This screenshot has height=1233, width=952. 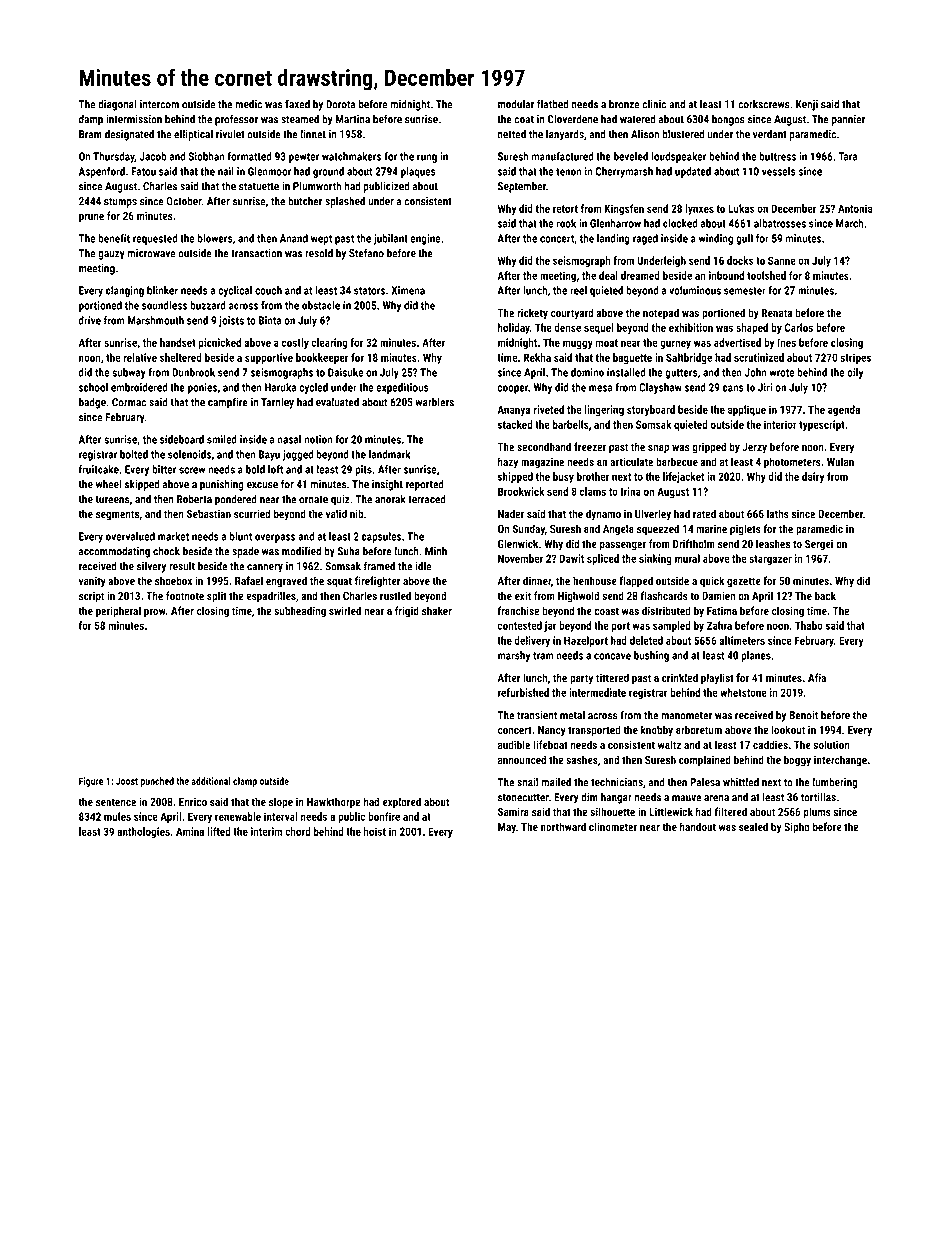 I want to click on manufactured, so click(x=563, y=156).
